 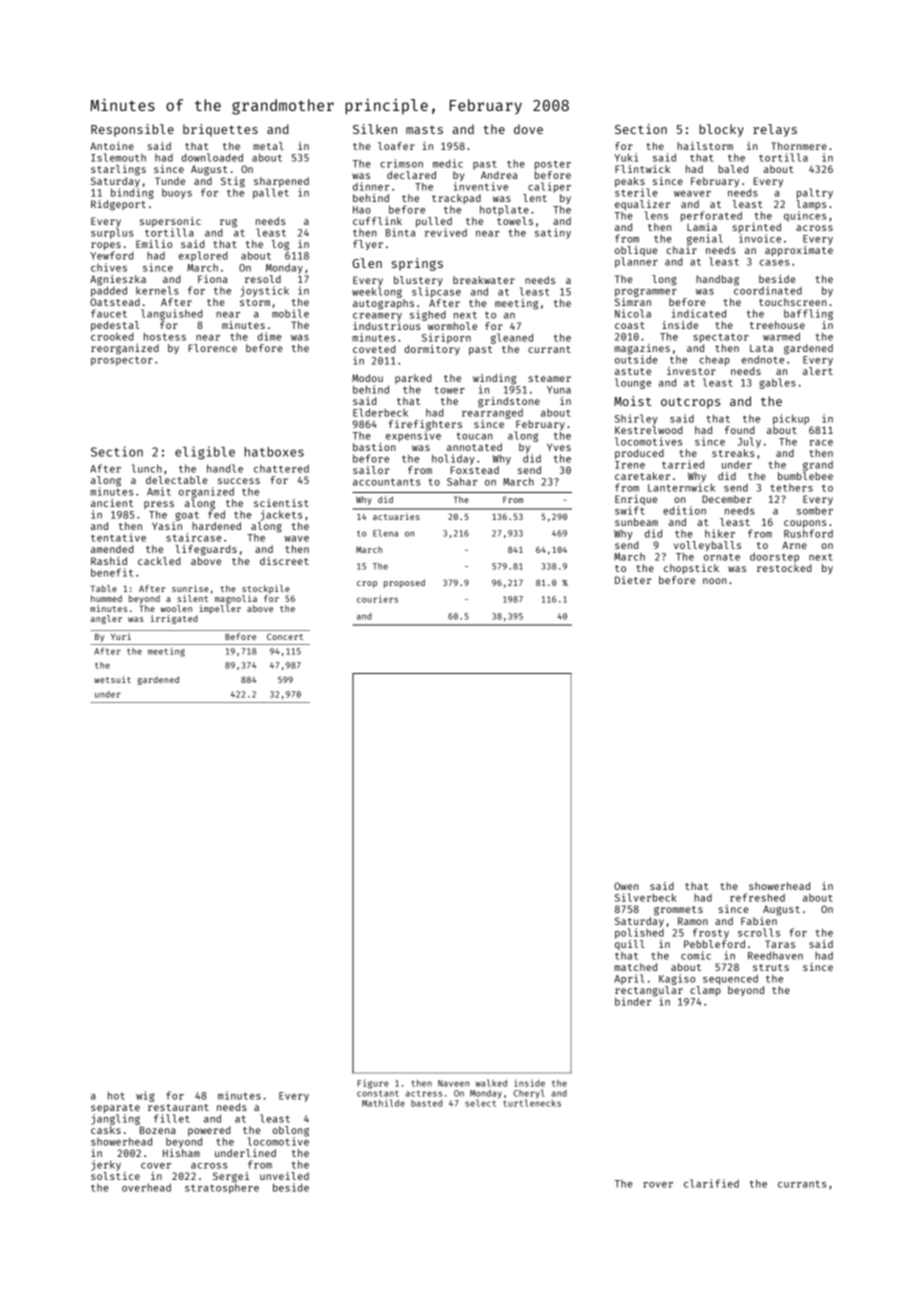 I want to click on indicated, so click(x=699, y=313).
